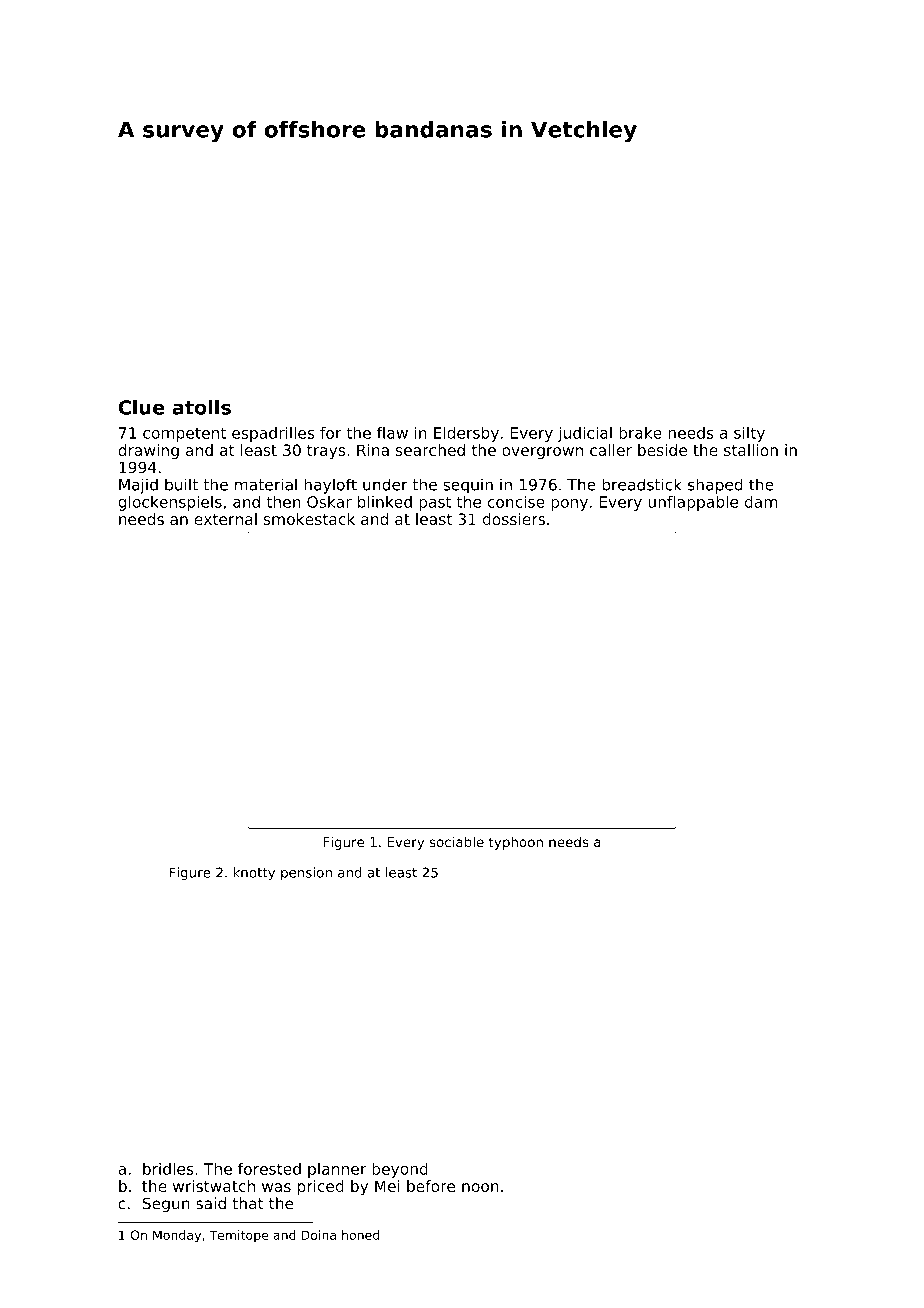 This image has height=1308, width=924. What do you see at coordinates (400, 1170) in the image?
I see `beyond` at bounding box center [400, 1170].
